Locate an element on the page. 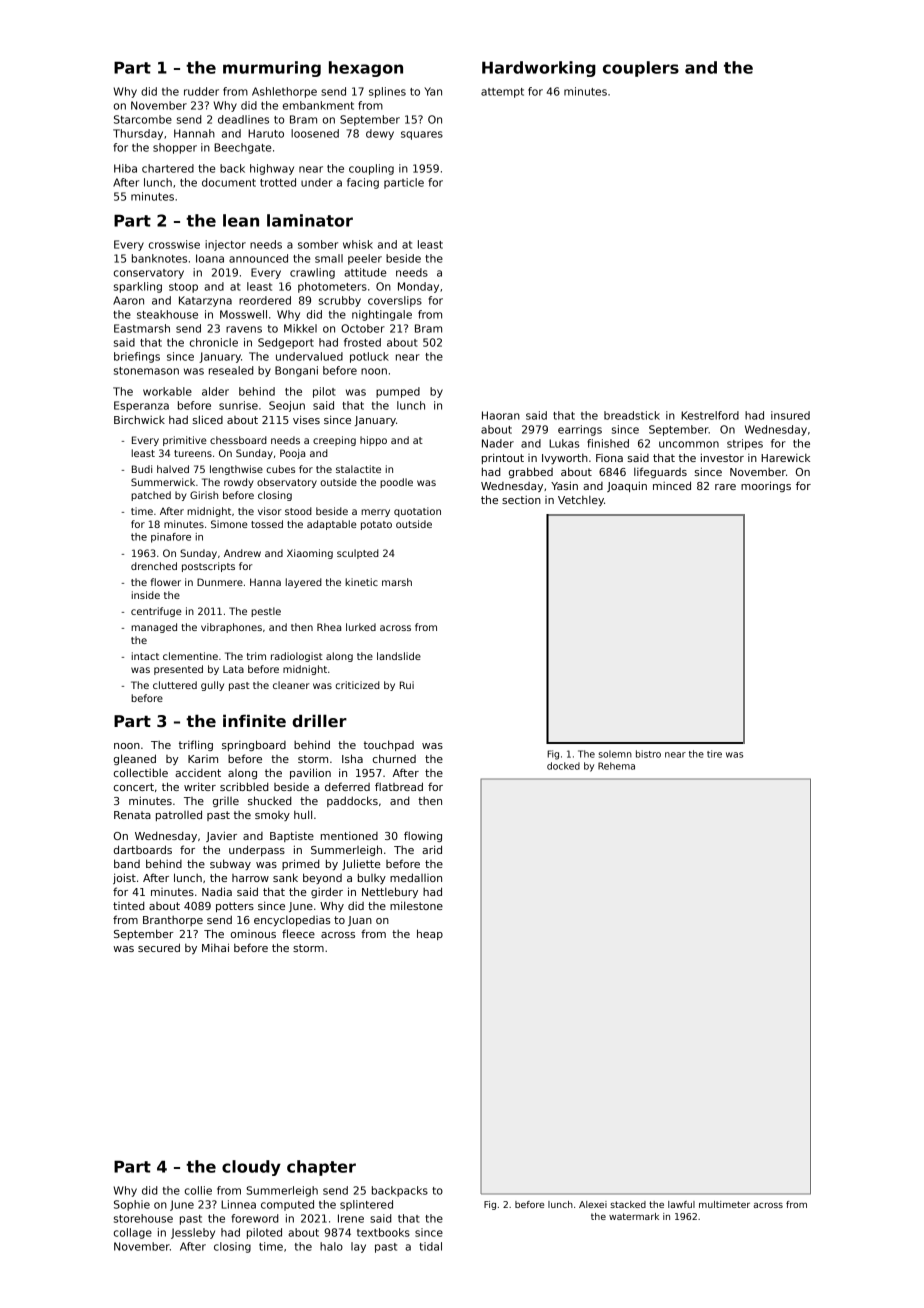  announced is located at coordinates (258, 258).
